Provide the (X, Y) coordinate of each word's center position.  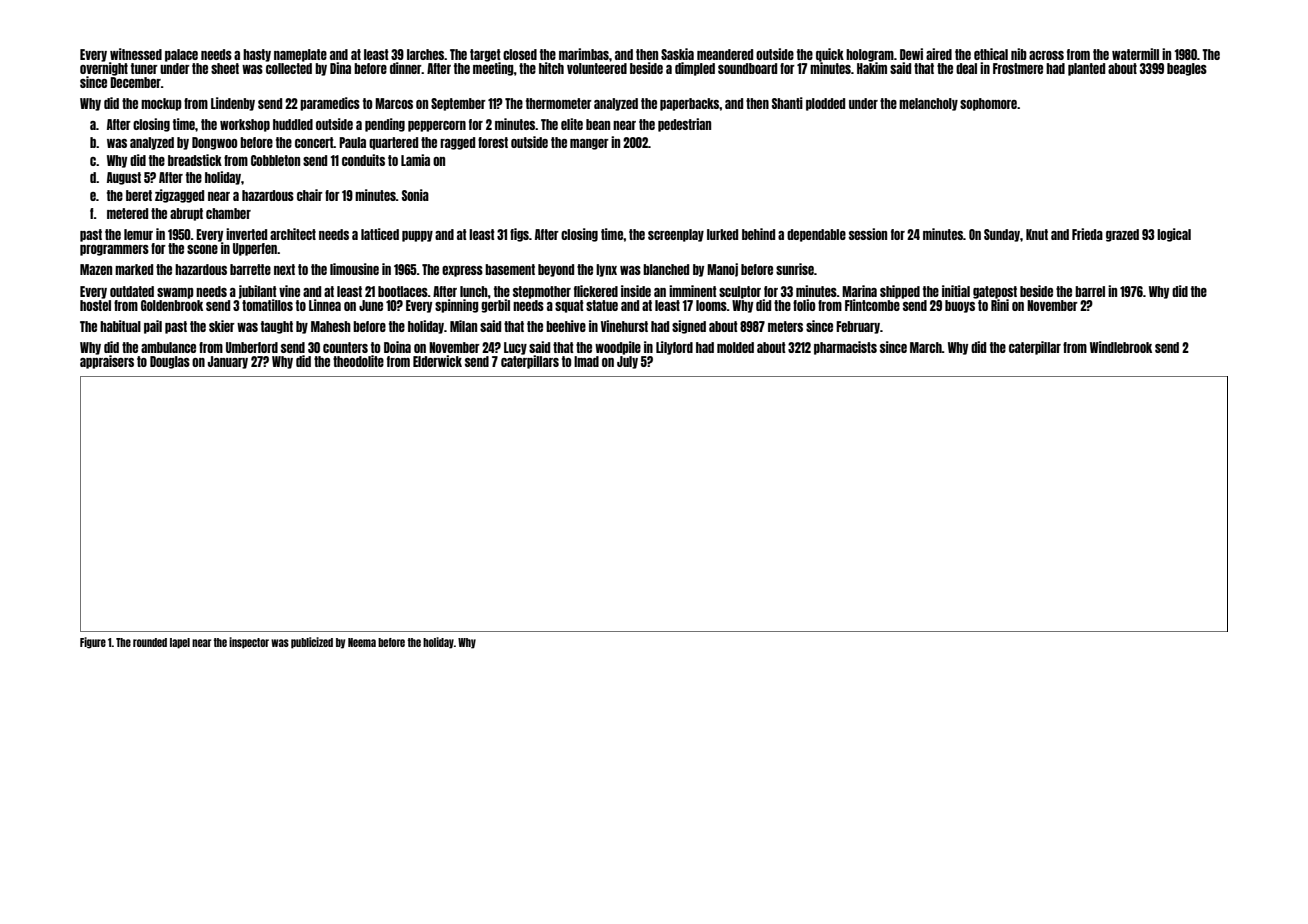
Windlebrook (1121, 347)
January (228, 362)
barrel (1090, 291)
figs (519, 235)
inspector (249, 643)
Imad (586, 361)
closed (520, 54)
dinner (406, 68)
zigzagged (179, 196)
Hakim (872, 68)
